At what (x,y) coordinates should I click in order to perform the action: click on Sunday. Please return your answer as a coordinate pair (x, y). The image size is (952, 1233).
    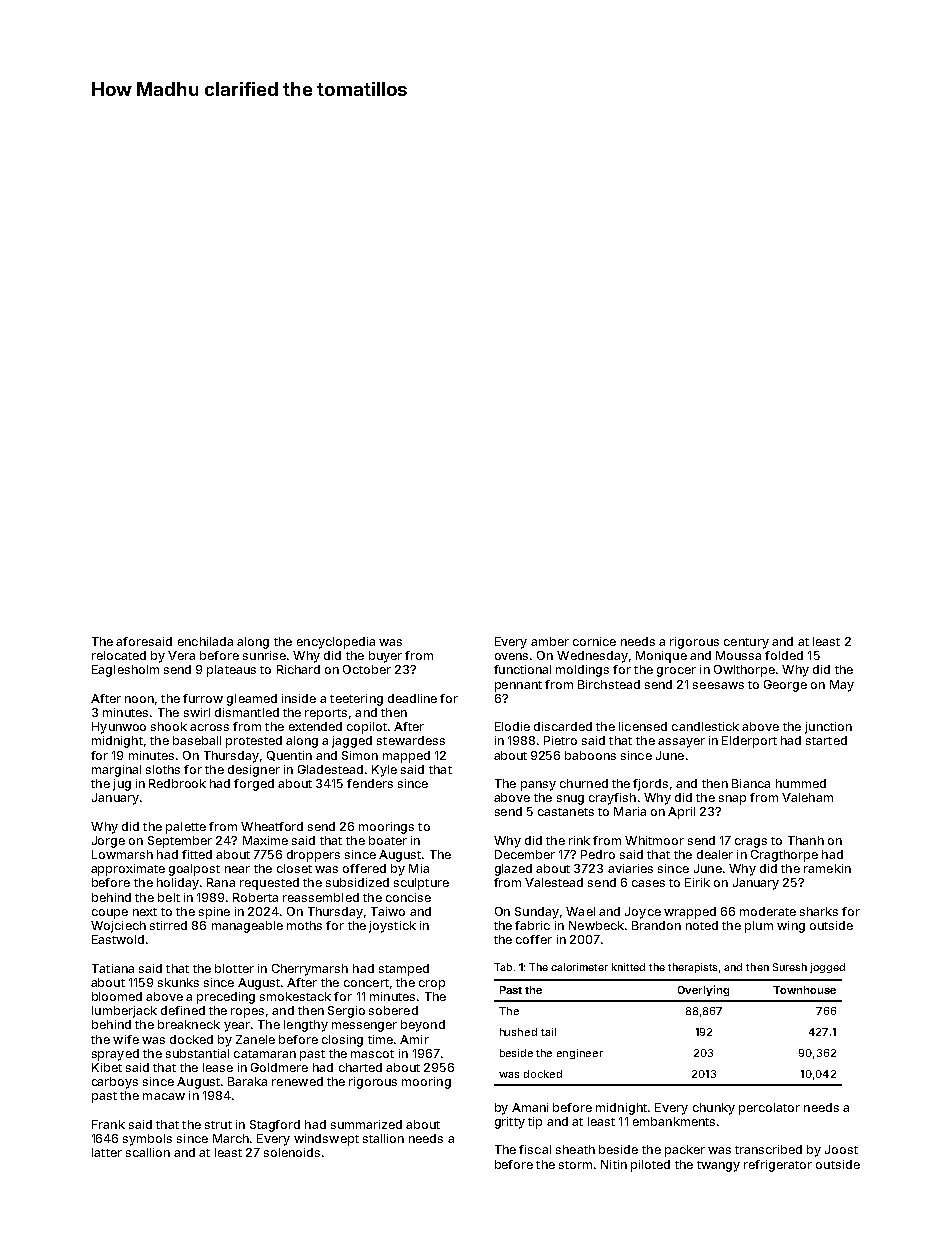
    Looking at the image, I should click on (537, 913).
